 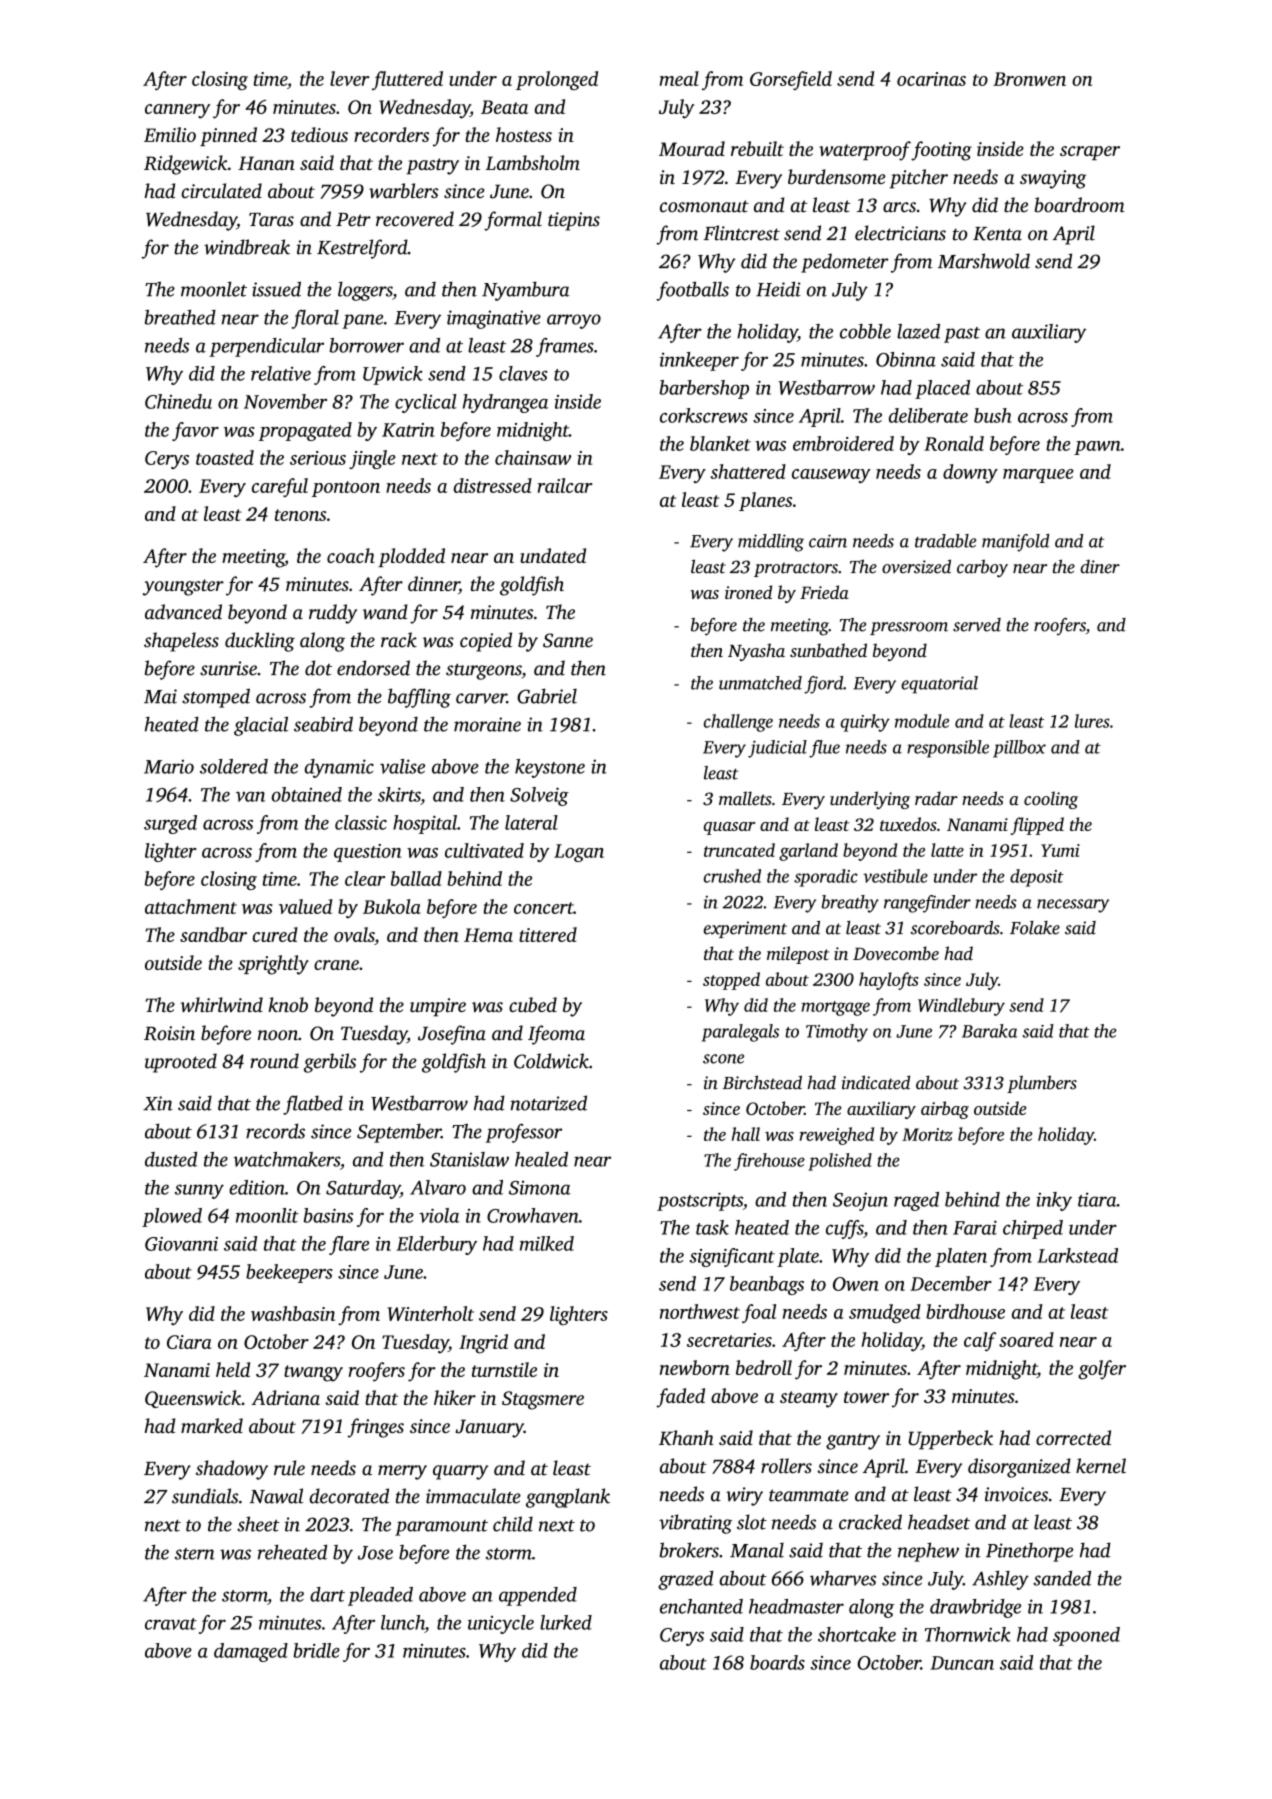 What do you see at coordinates (732, 1257) in the screenshot?
I see `significant` at bounding box center [732, 1257].
